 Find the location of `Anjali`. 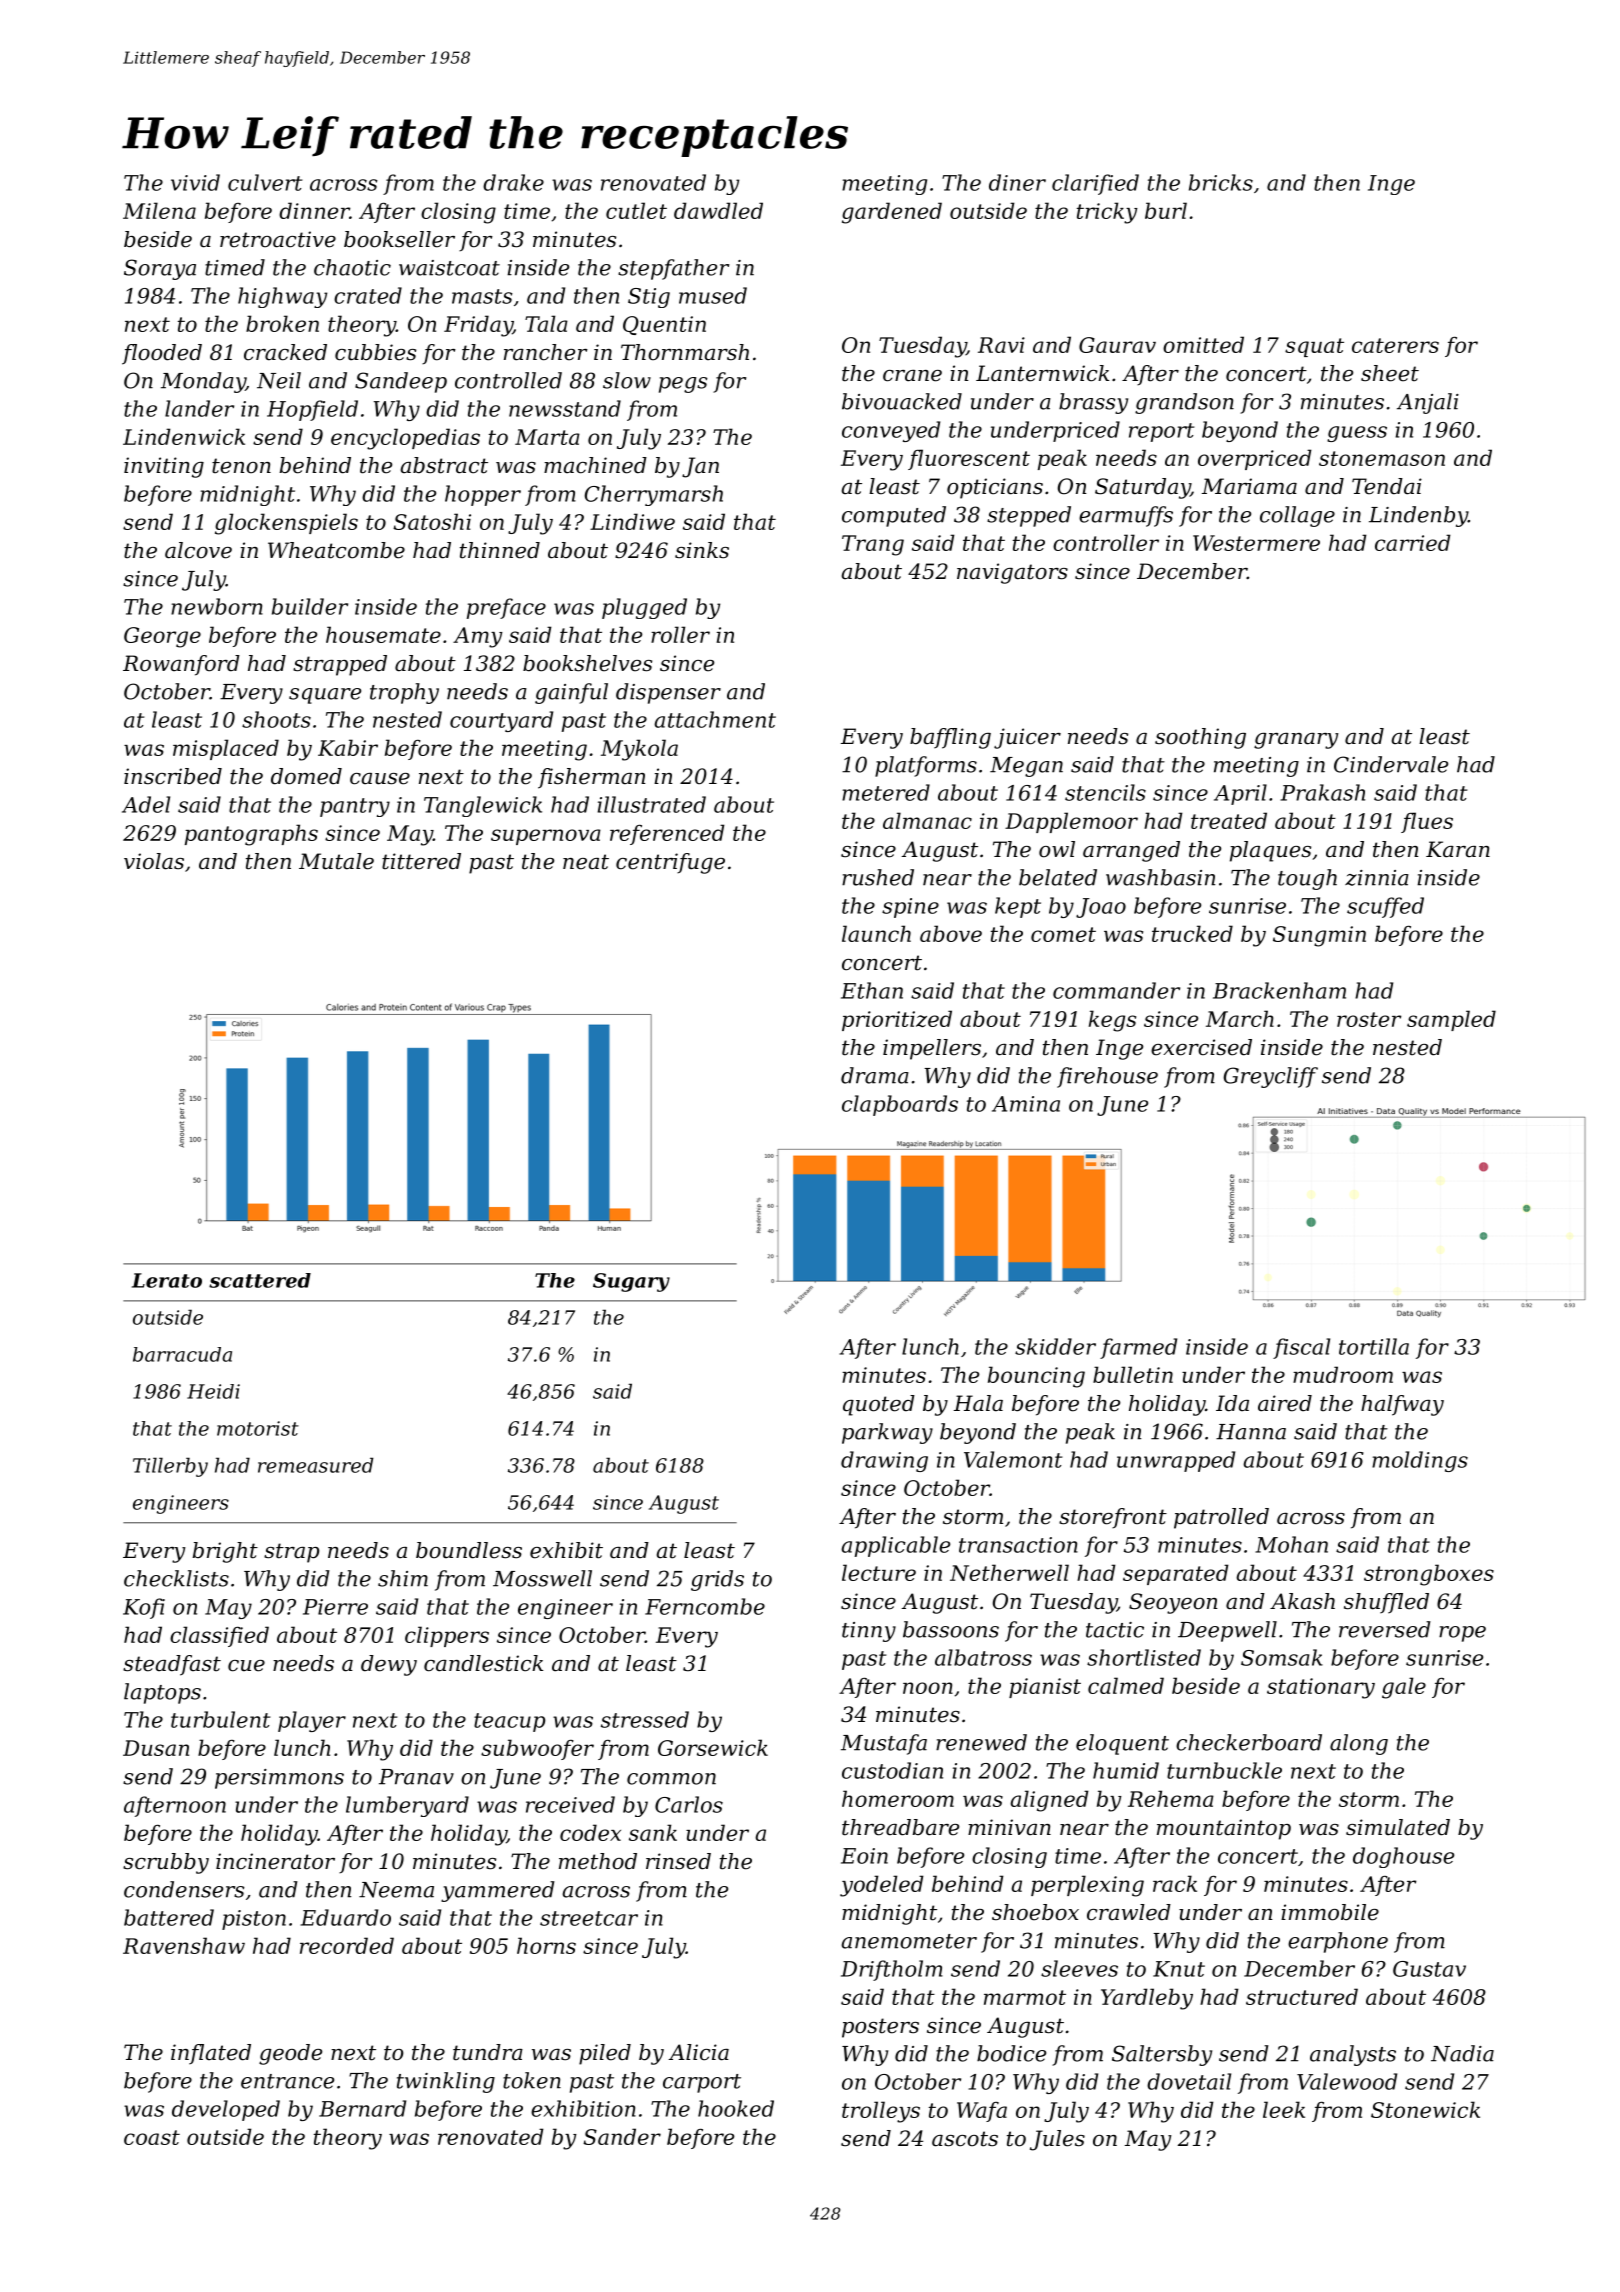

Anjali is located at coordinates (1428, 403).
